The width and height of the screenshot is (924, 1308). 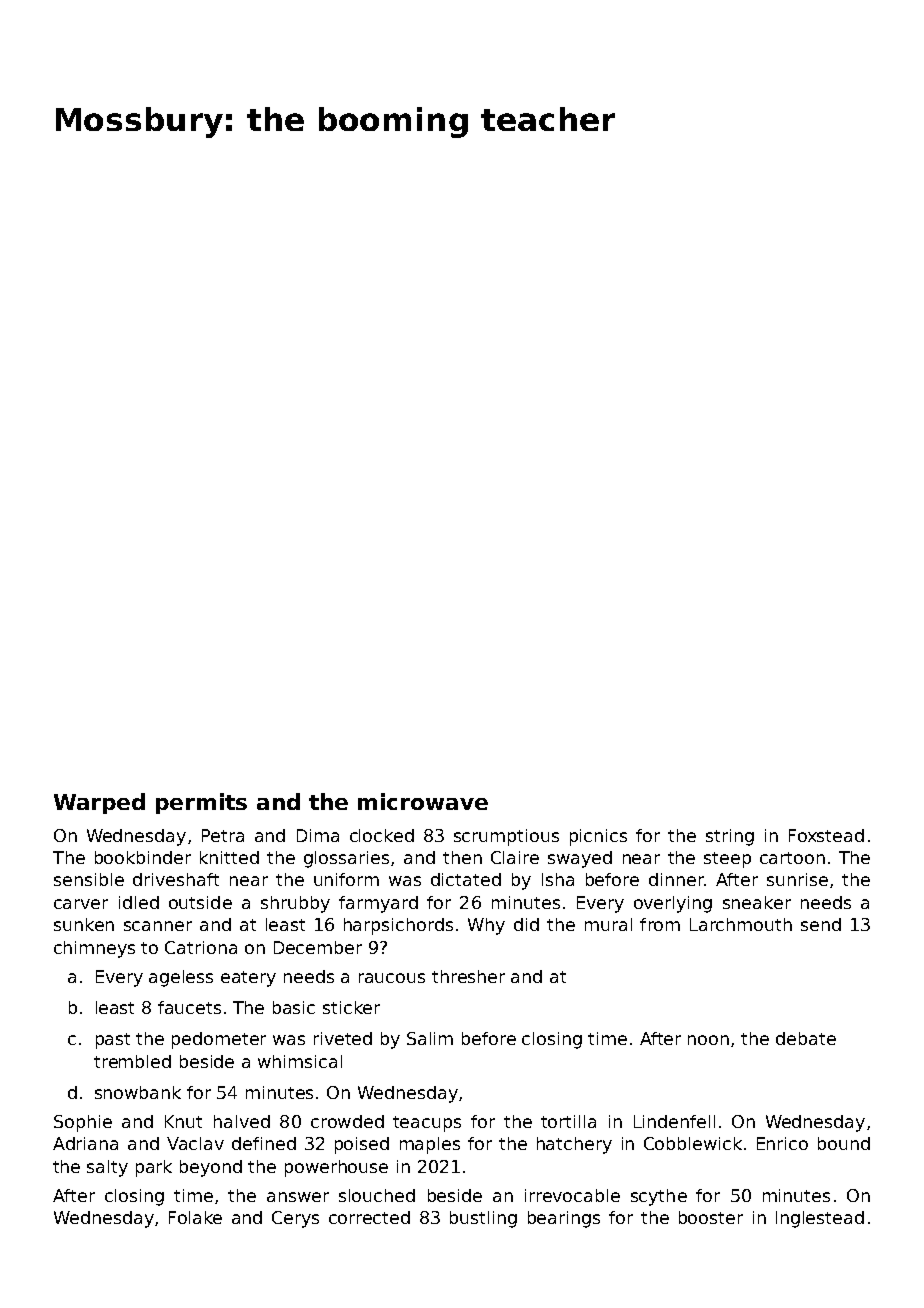 I want to click on mural, so click(x=608, y=924).
